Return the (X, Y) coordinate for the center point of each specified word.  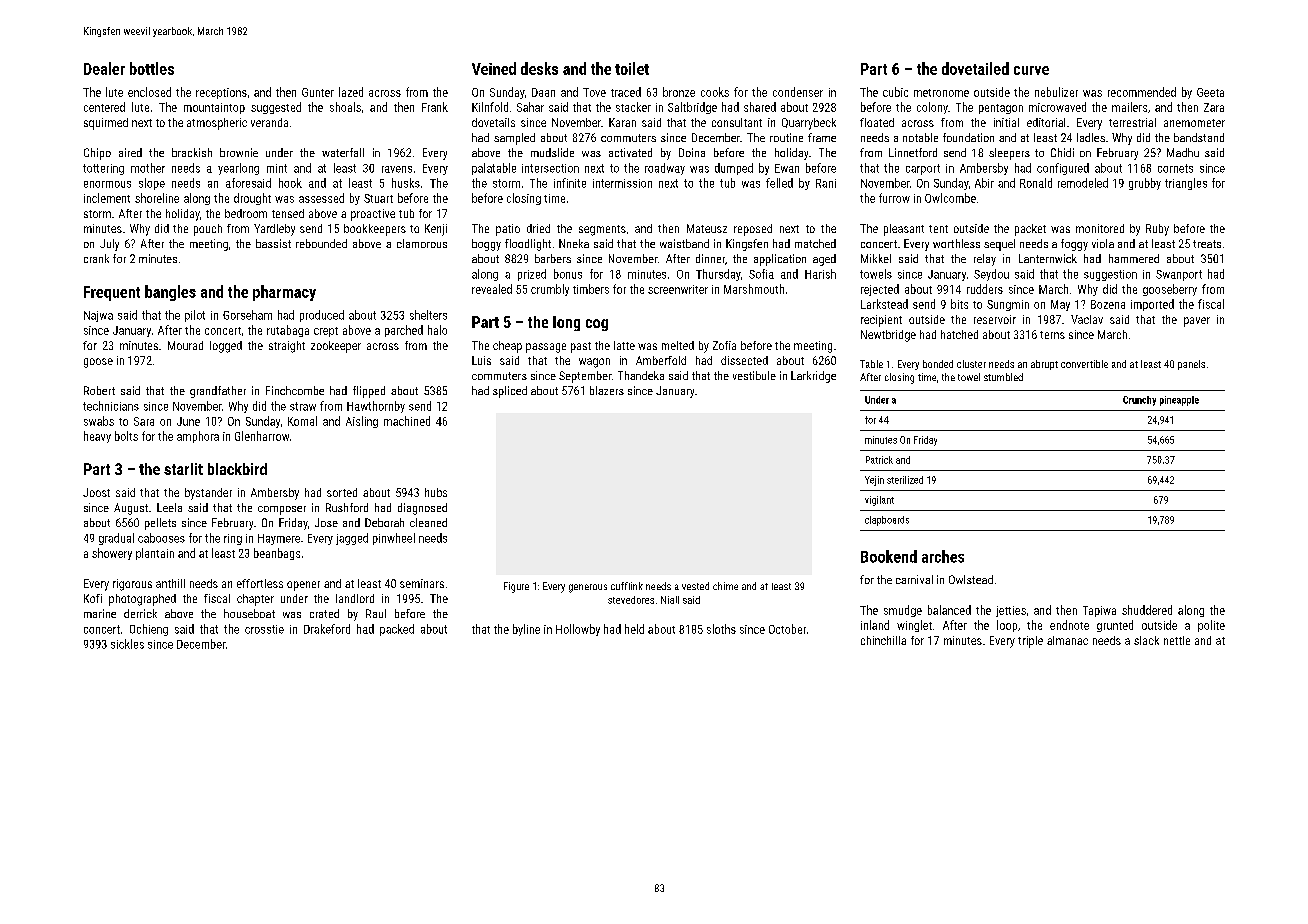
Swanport (1179, 275)
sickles (127, 644)
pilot (195, 316)
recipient (881, 321)
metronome (941, 93)
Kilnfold (490, 107)
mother (148, 168)
